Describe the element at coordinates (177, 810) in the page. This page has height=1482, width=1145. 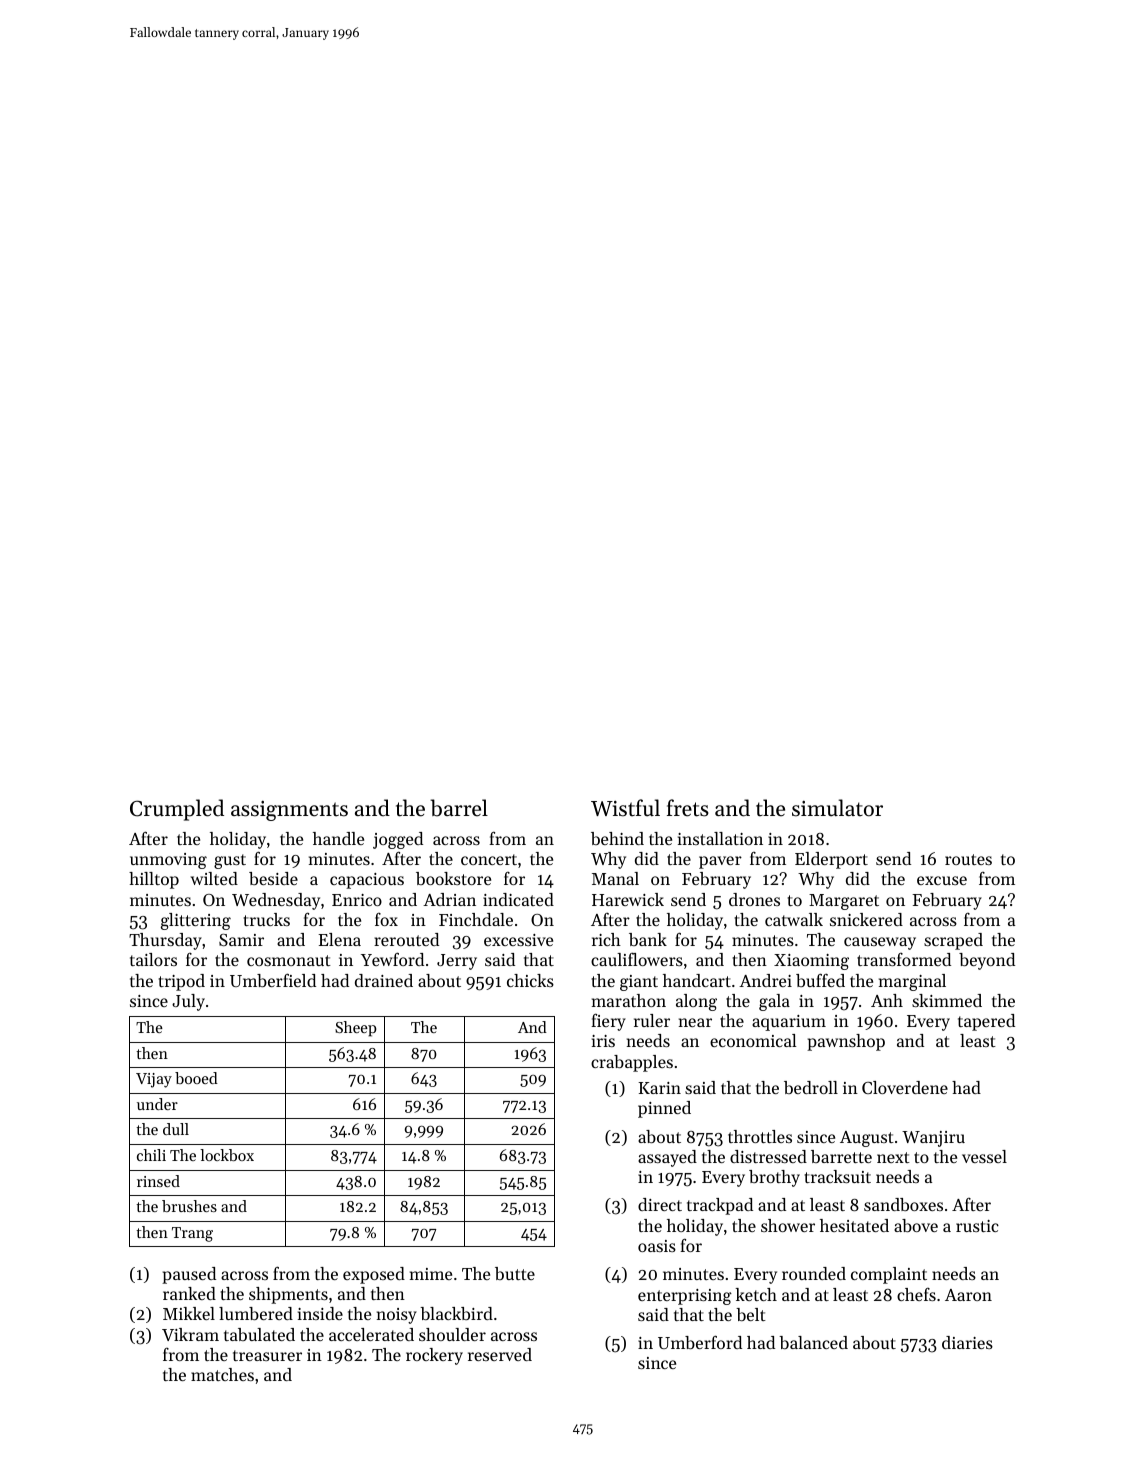
I see `Crumpled` at that location.
